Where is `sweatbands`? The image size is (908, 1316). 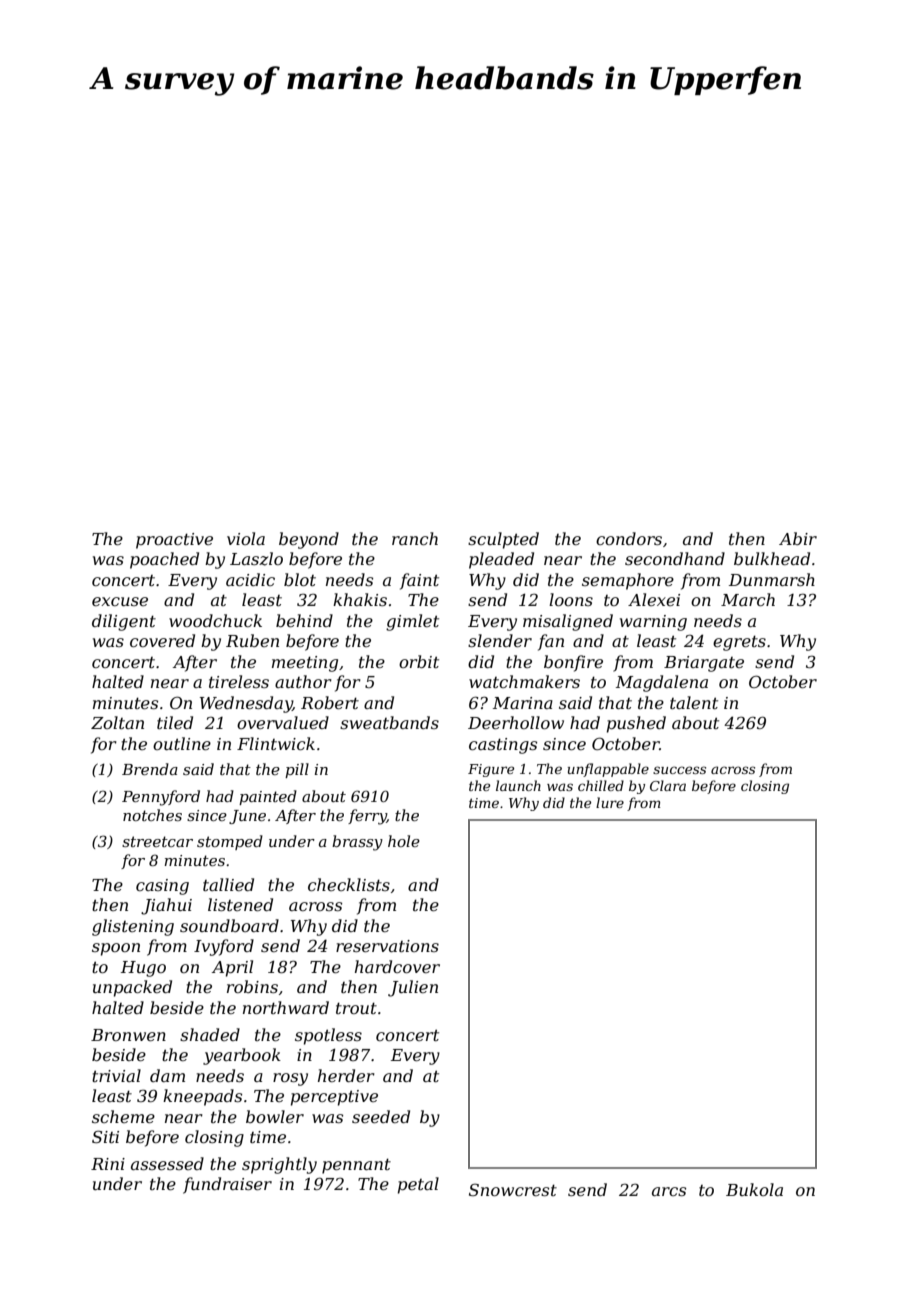
sweatbands is located at coordinates (389, 722).
